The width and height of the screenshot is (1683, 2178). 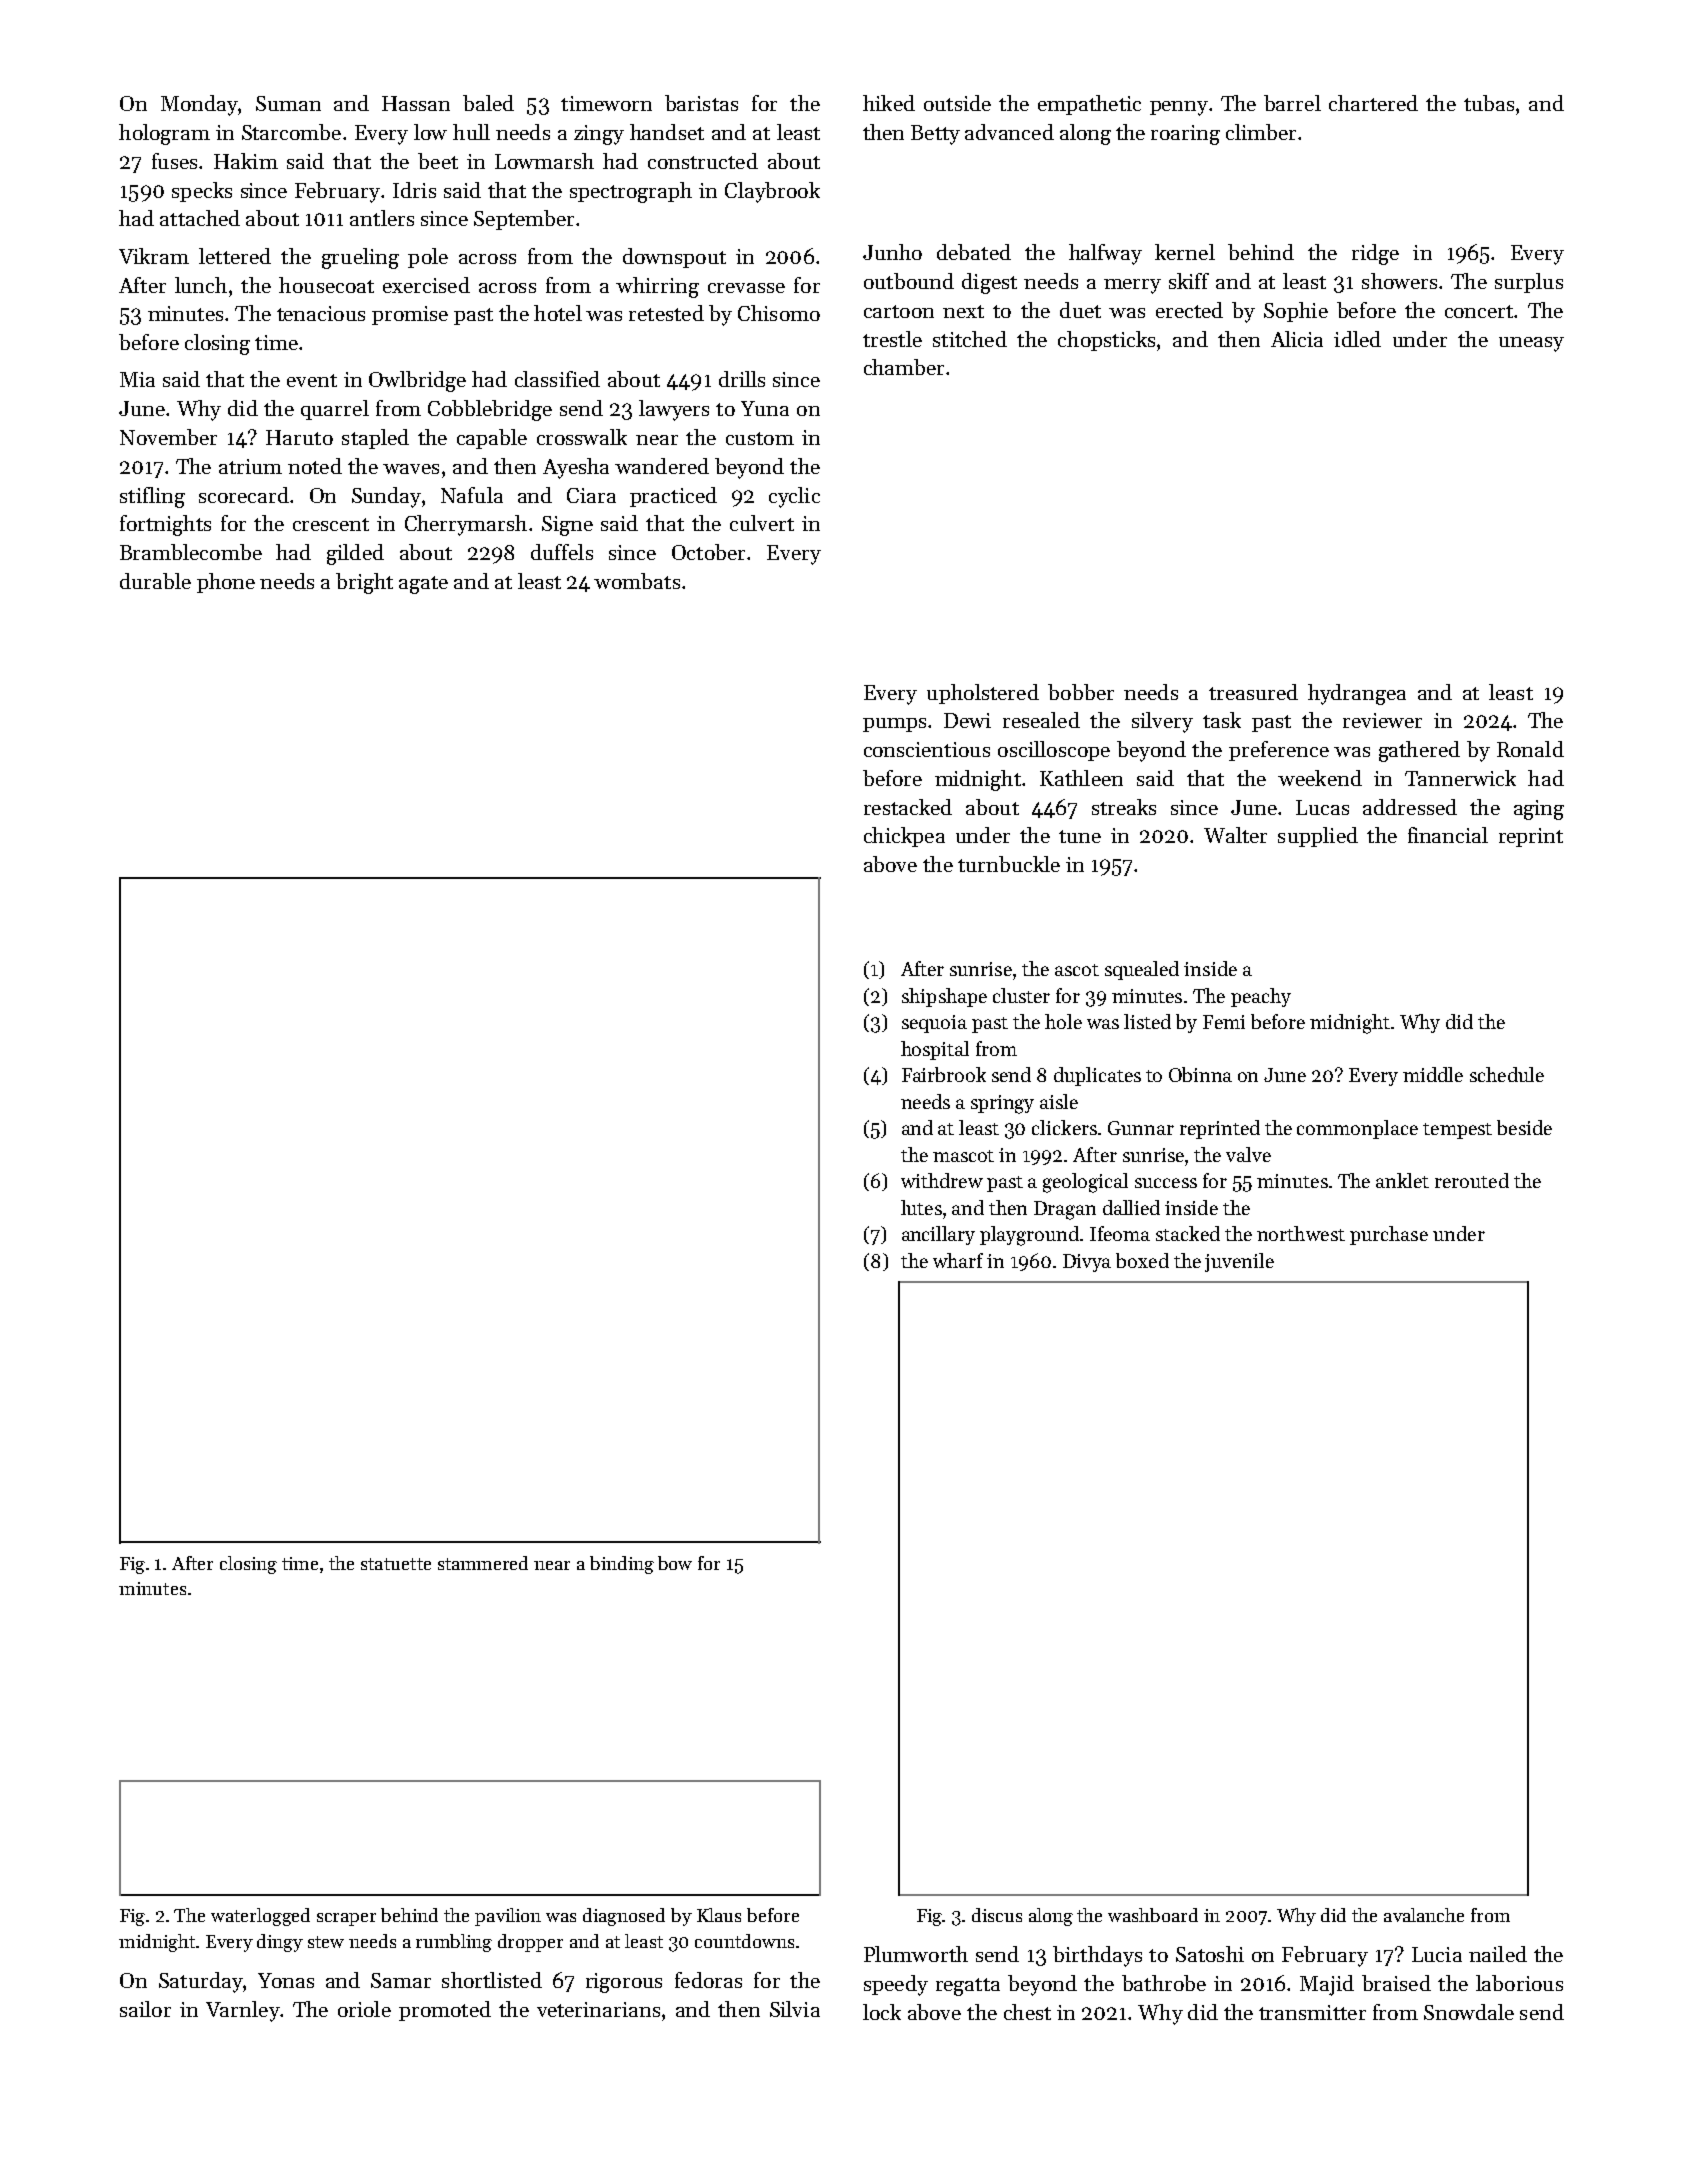 I want to click on stitched, so click(x=970, y=339).
